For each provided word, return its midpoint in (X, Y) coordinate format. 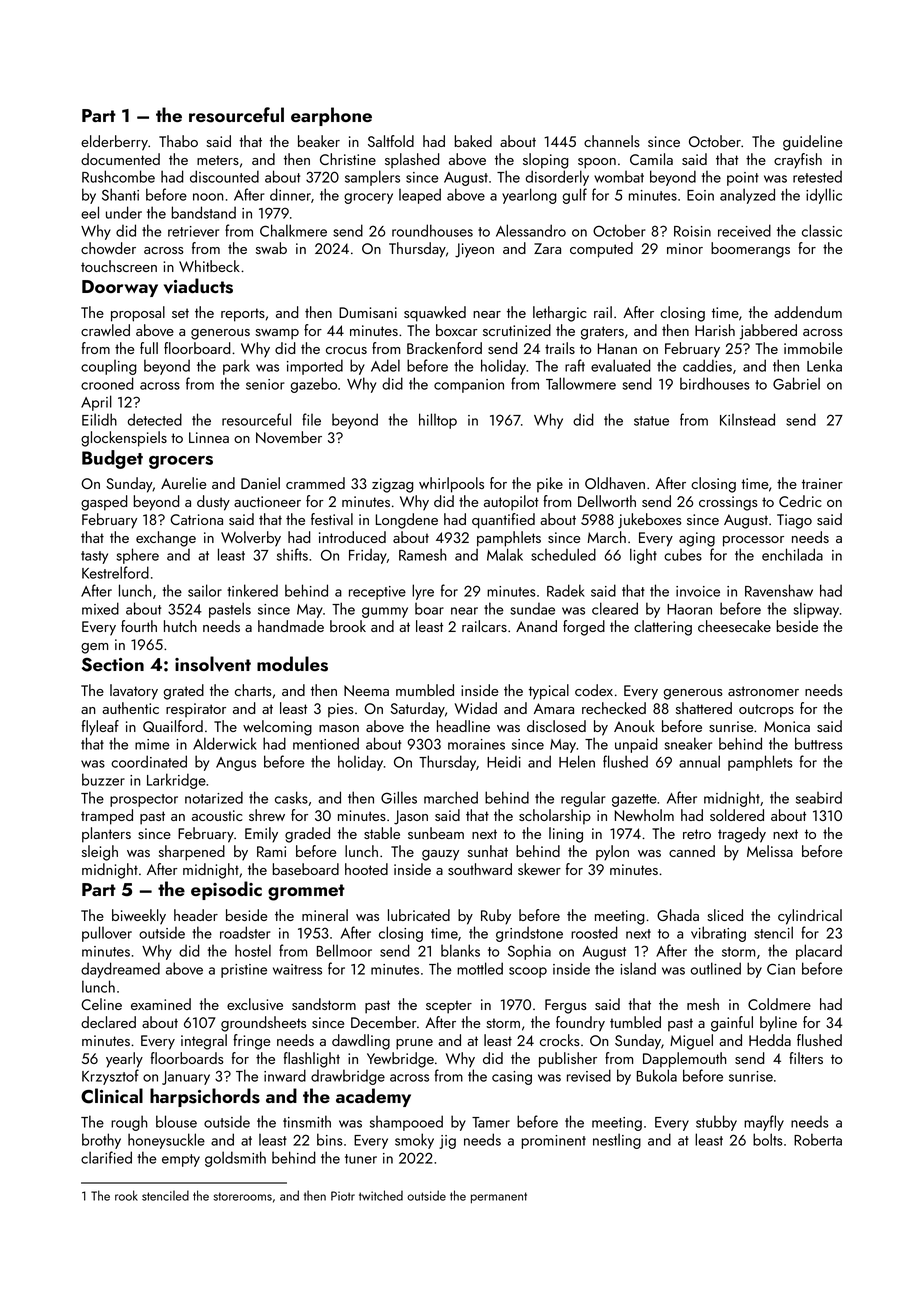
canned (692, 851)
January (186, 1078)
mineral (325, 915)
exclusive (255, 1004)
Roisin (692, 231)
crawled (105, 330)
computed (601, 250)
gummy (385, 612)
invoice (698, 591)
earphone (331, 116)
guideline (812, 143)
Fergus (565, 1006)
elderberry (114, 143)
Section (113, 665)
